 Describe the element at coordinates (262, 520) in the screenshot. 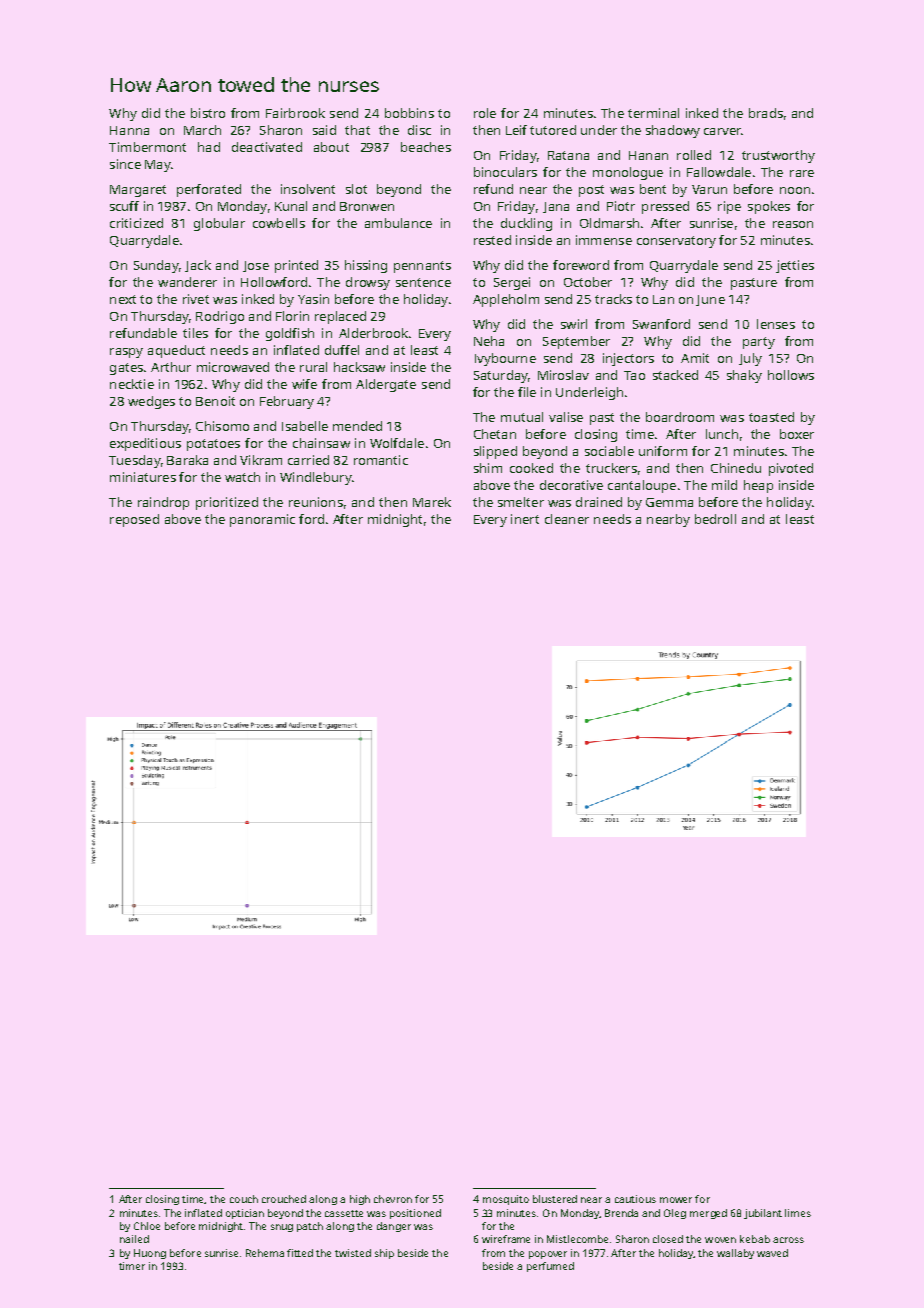

I see `panoramic` at that location.
